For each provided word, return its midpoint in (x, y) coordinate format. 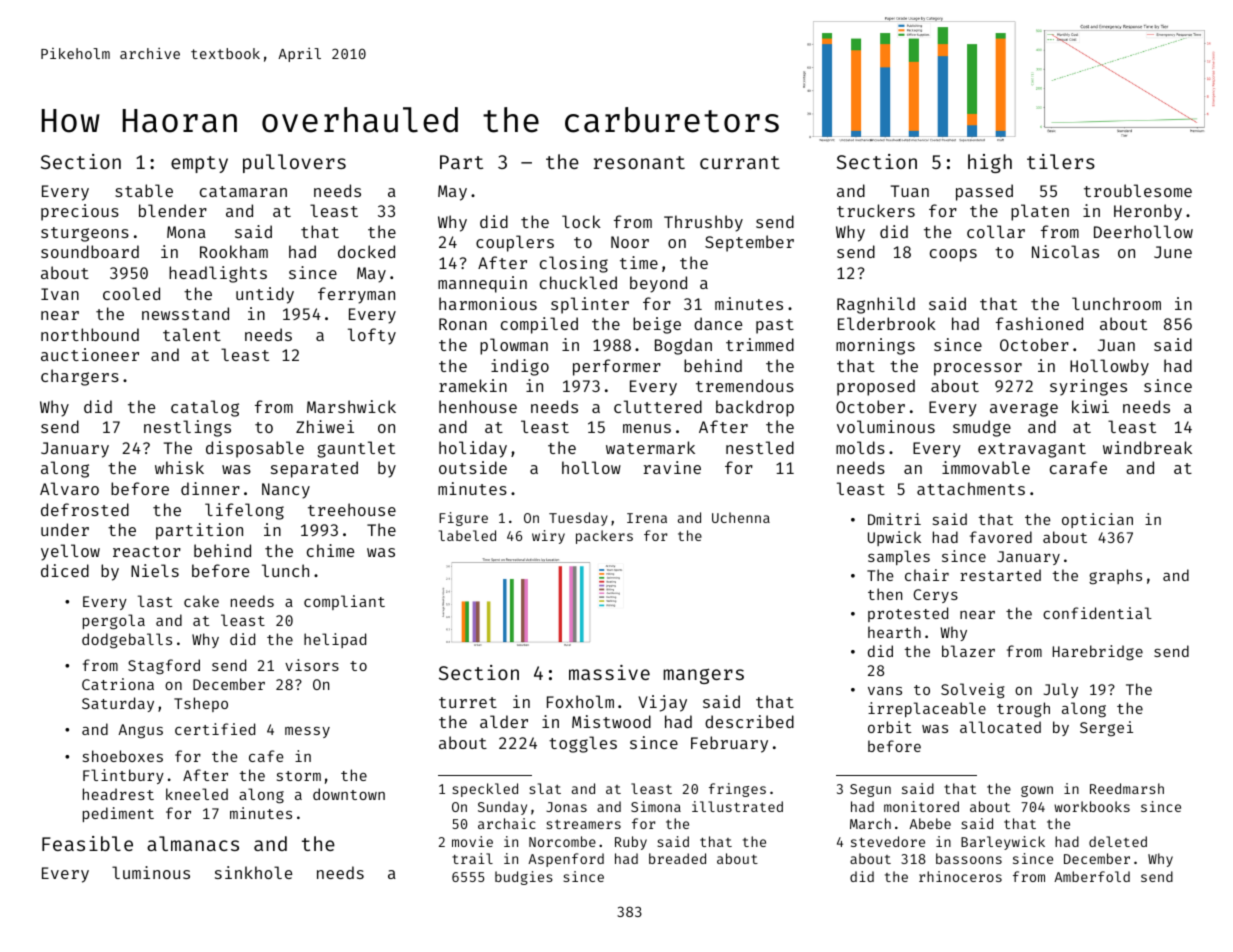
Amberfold (1092, 876)
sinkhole (253, 872)
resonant (639, 162)
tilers (1061, 161)
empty (199, 164)
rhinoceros (960, 876)
